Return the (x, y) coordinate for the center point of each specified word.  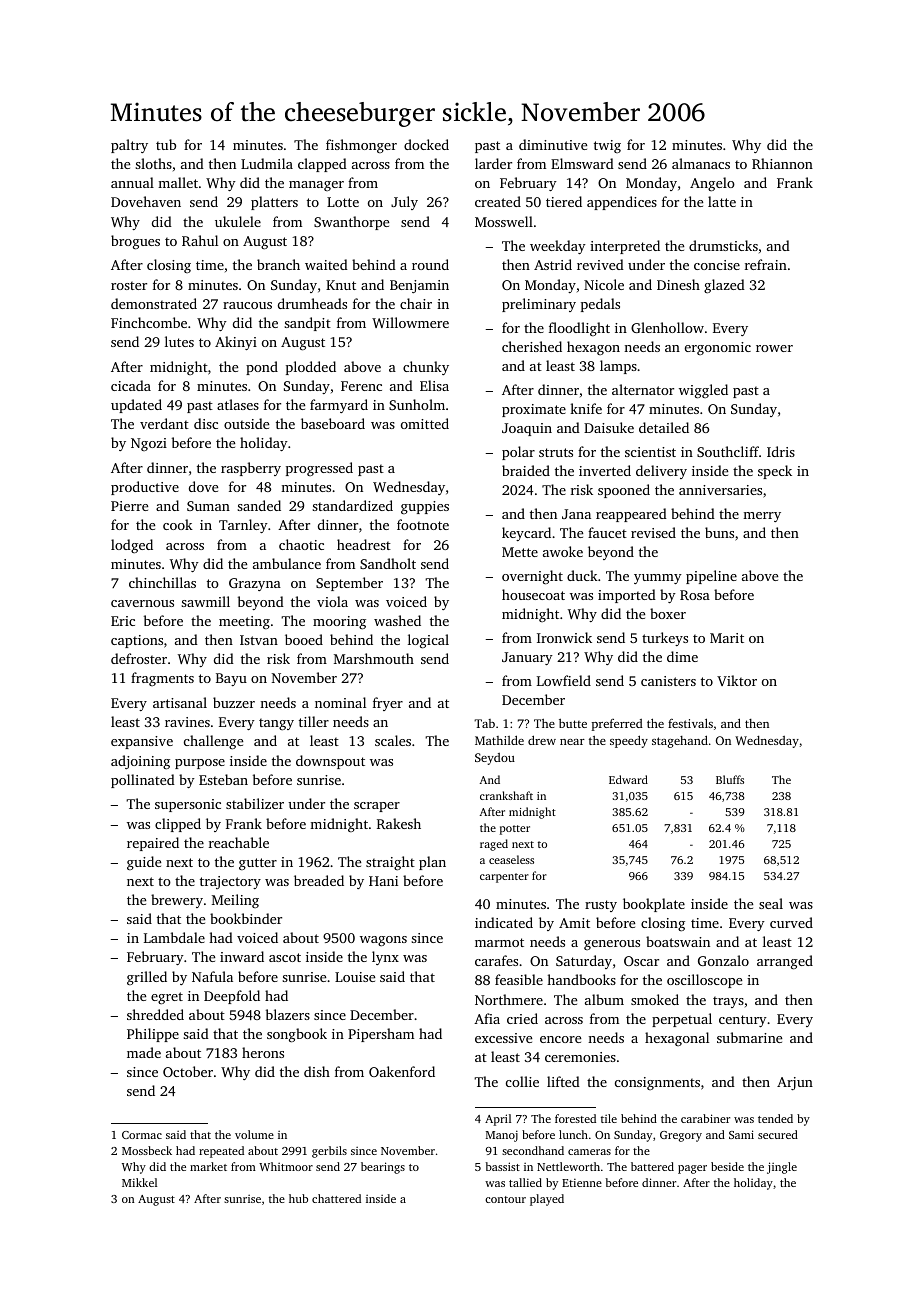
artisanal (180, 702)
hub (298, 1198)
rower (774, 348)
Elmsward (582, 163)
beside (727, 1166)
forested (575, 1118)
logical (428, 641)
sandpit (307, 324)
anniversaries (720, 490)
